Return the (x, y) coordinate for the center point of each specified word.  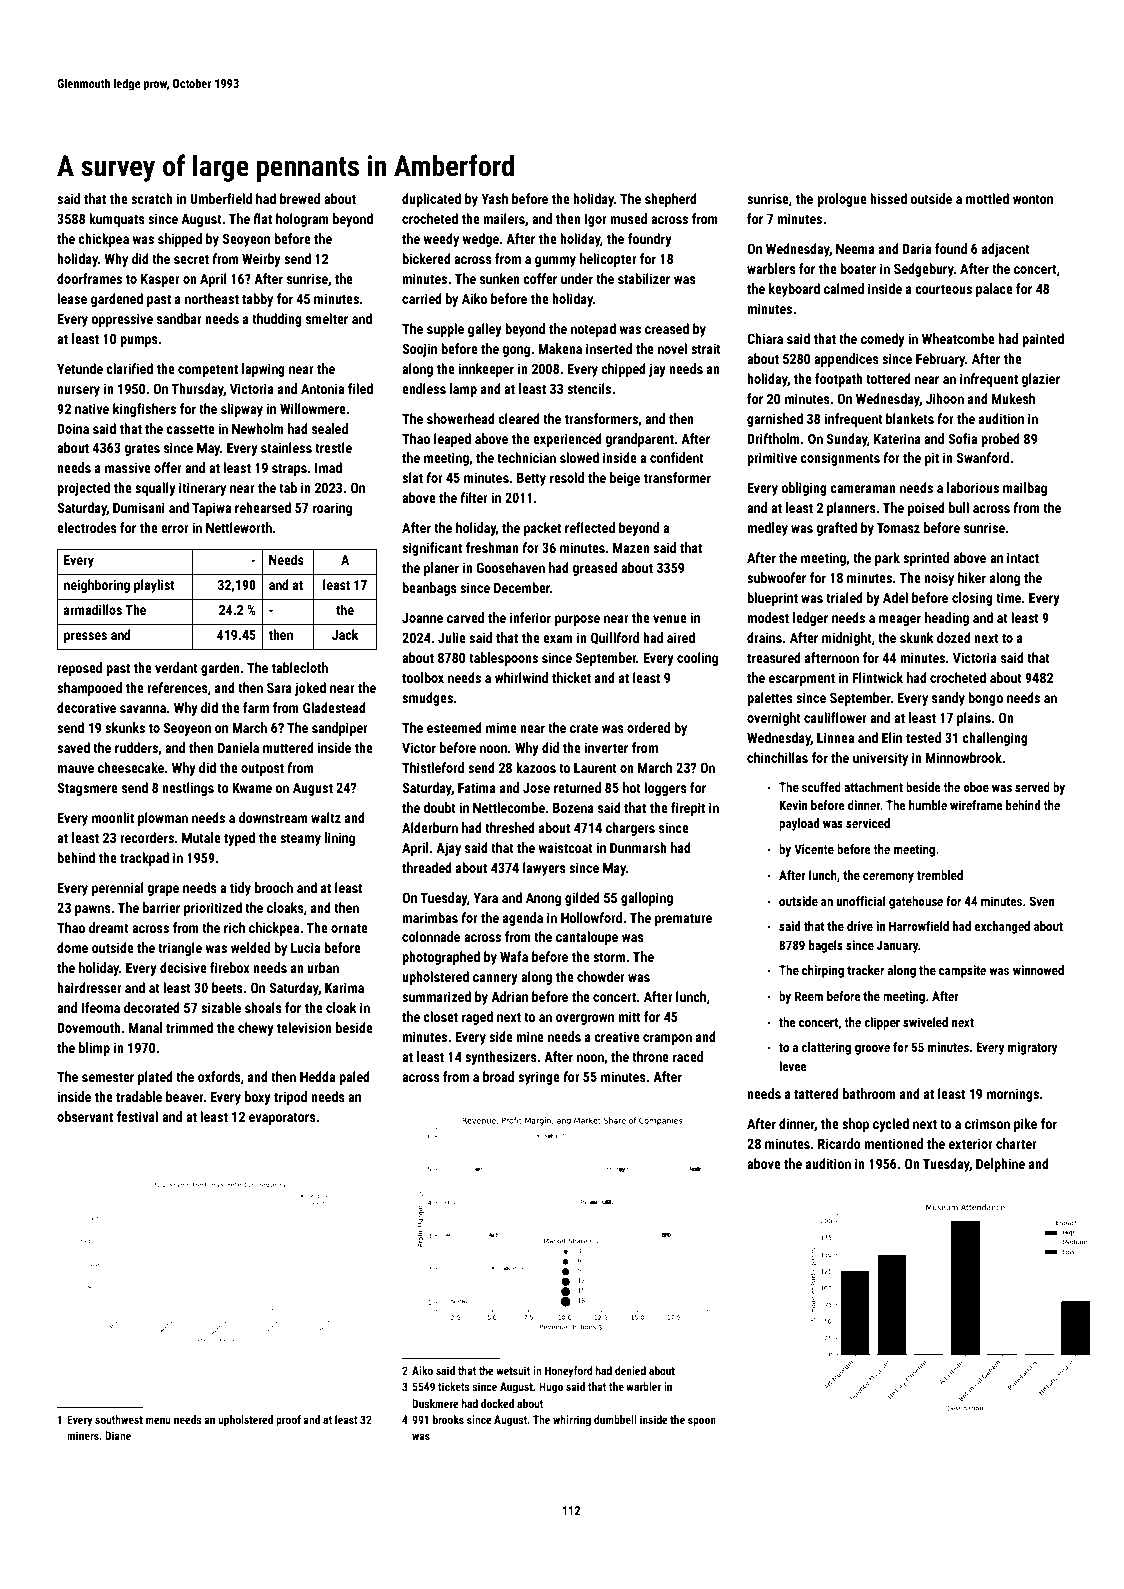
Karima (344, 987)
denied (630, 1370)
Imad (328, 467)
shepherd (671, 200)
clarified (129, 368)
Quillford (615, 638)
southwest (119, 1419)
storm (609, 957)
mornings (1013, 1095)
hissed (888, 198)
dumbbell (615, 1419)
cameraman (863, 489)
